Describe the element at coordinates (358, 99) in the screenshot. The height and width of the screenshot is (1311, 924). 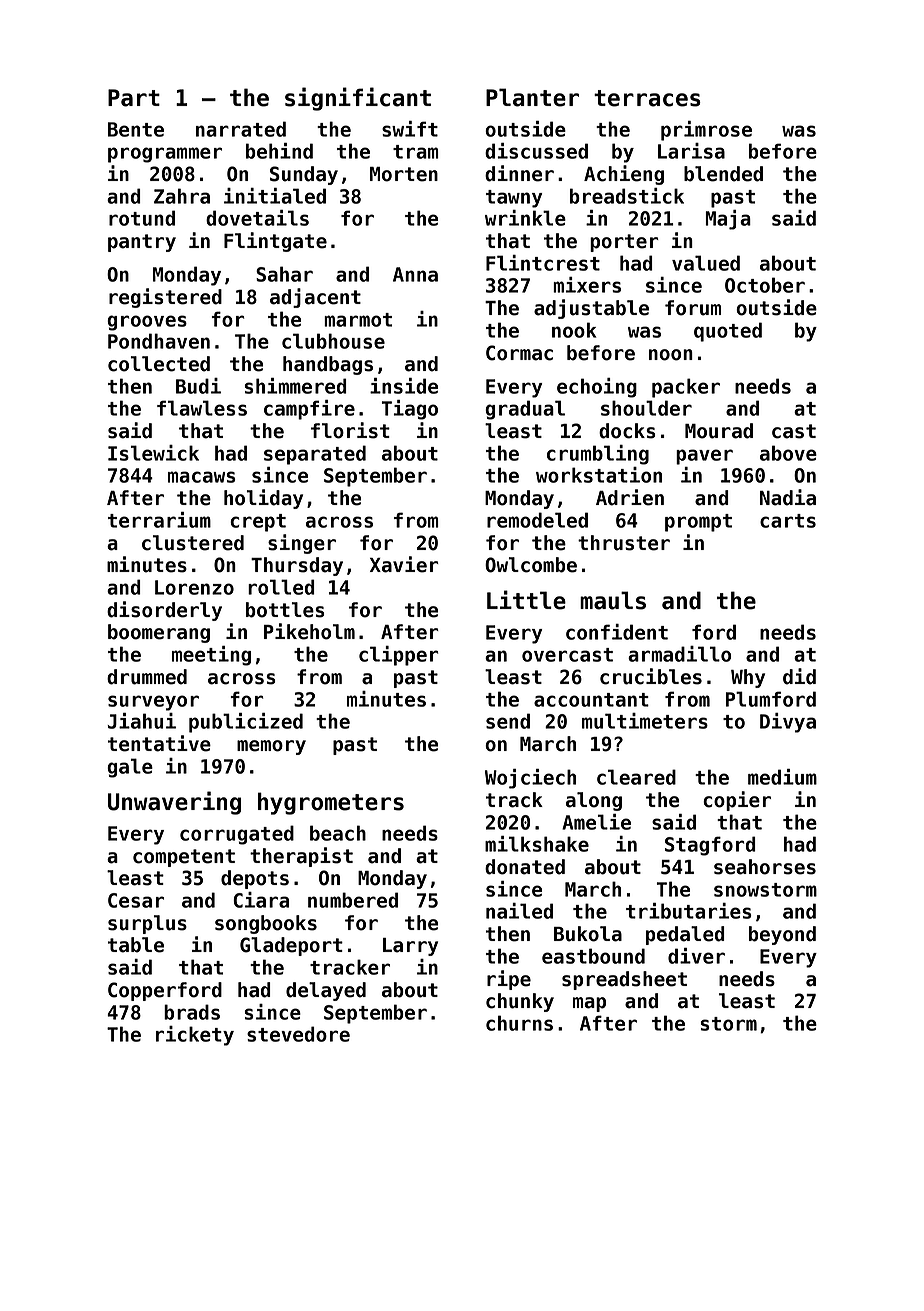
I see `significant` at that location.
